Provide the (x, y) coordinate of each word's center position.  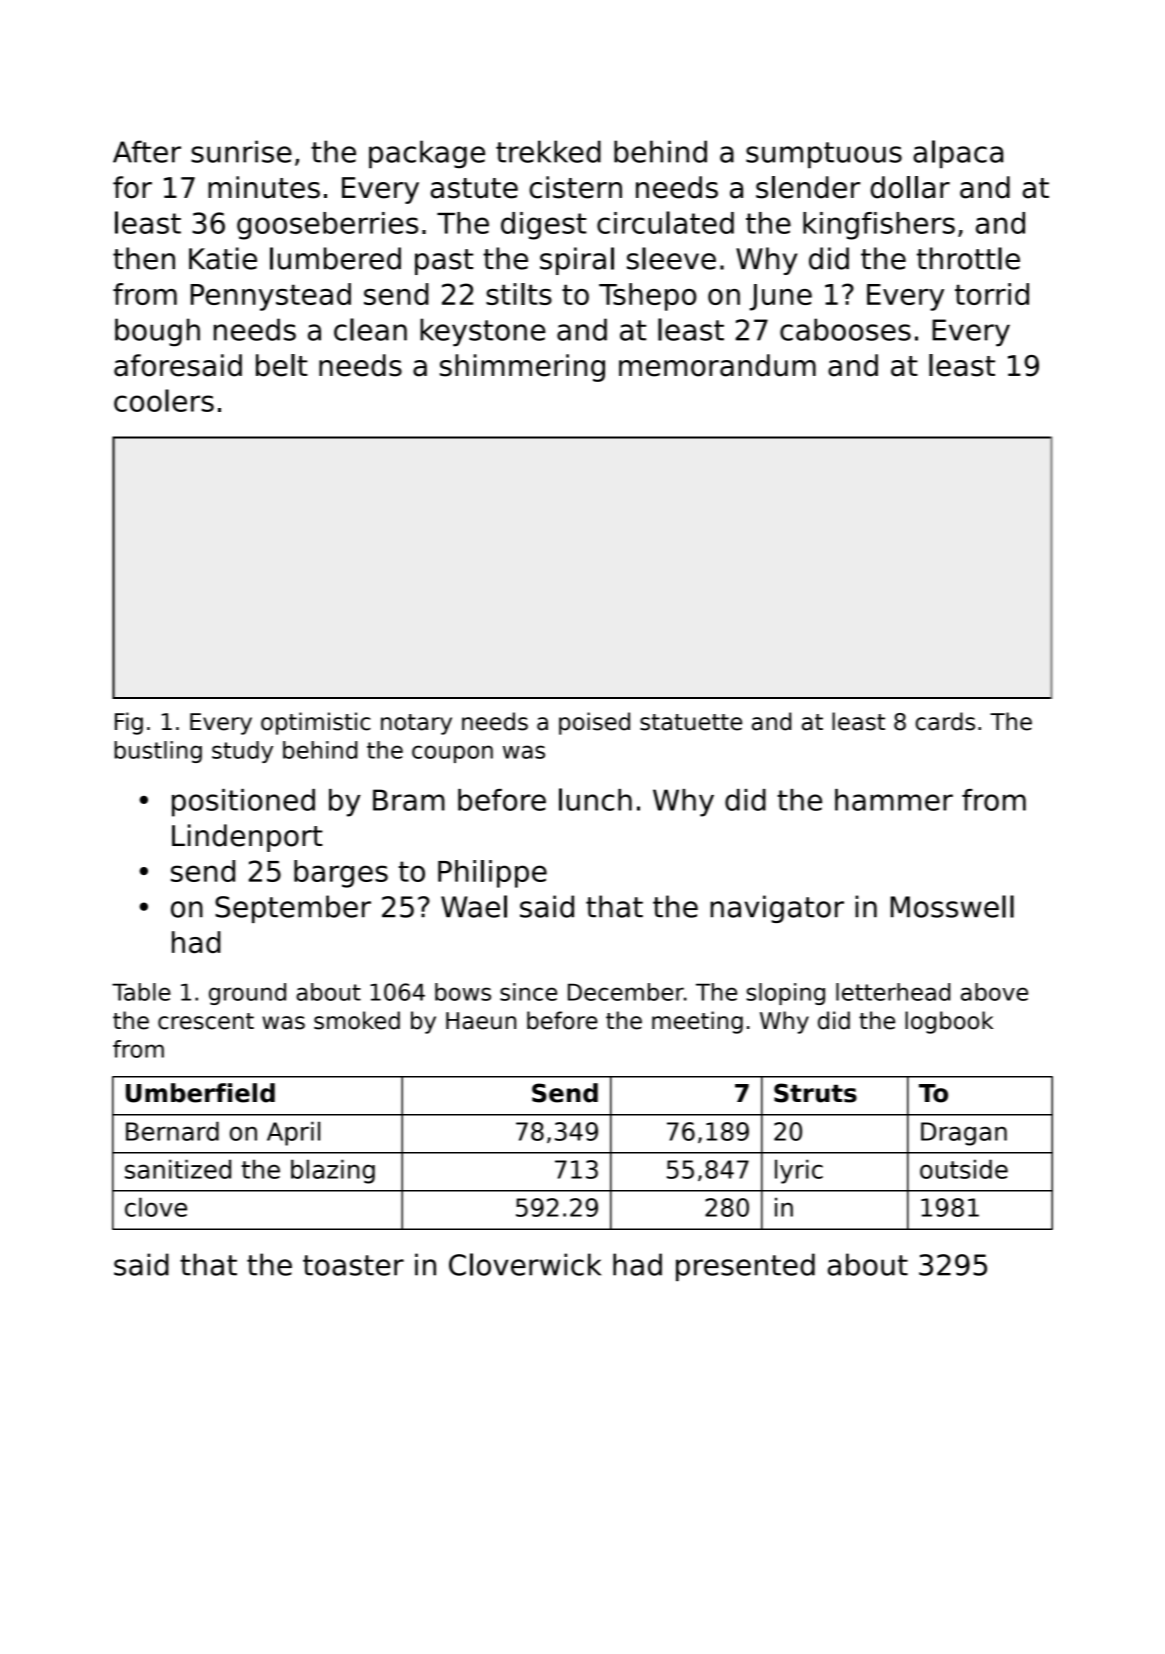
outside (964, 1169)
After (147, 151)
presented (745, 1267)
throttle (968, 258)
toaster (353, 1265)
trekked (548, 151)
